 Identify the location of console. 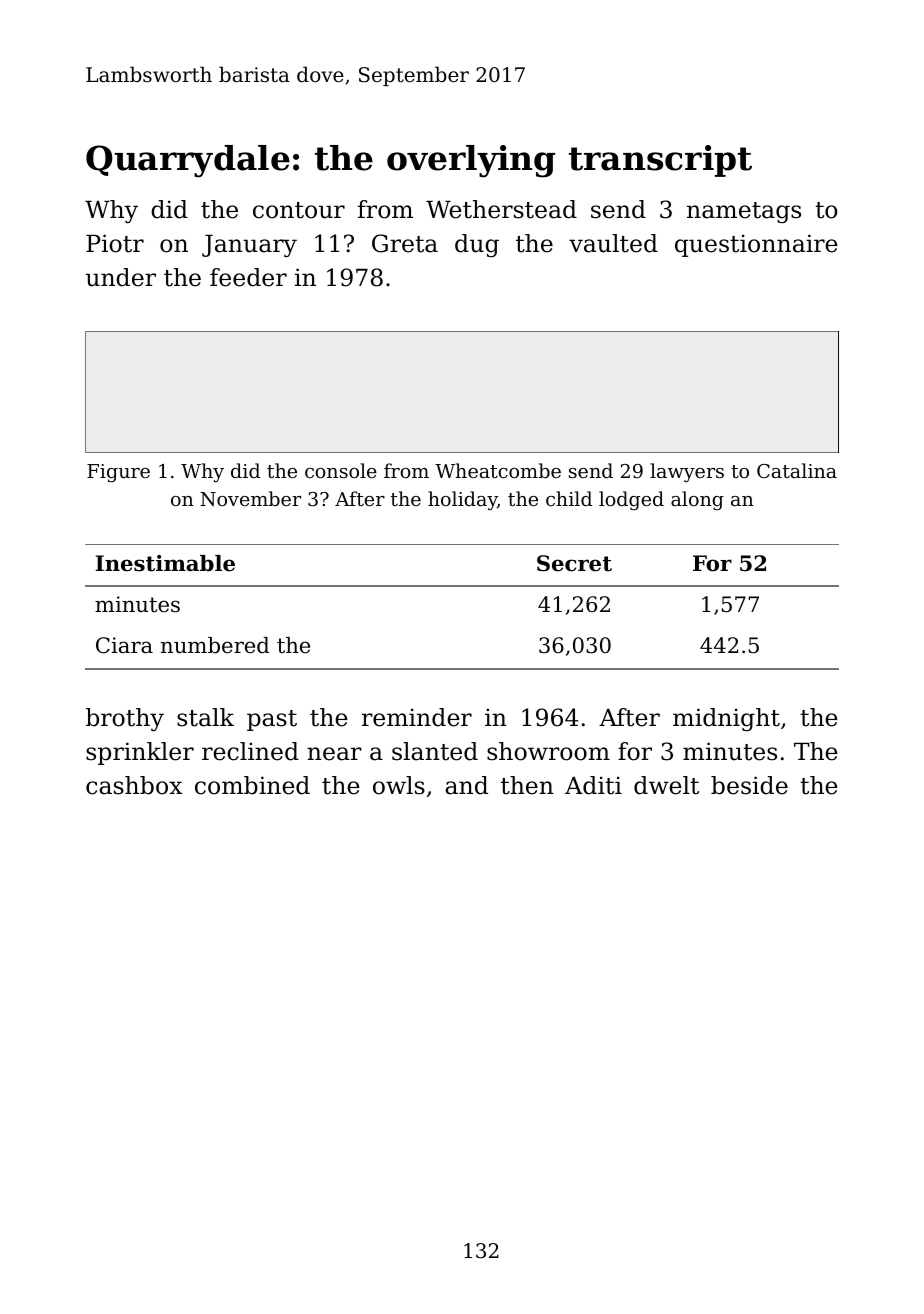
(341, 470).
